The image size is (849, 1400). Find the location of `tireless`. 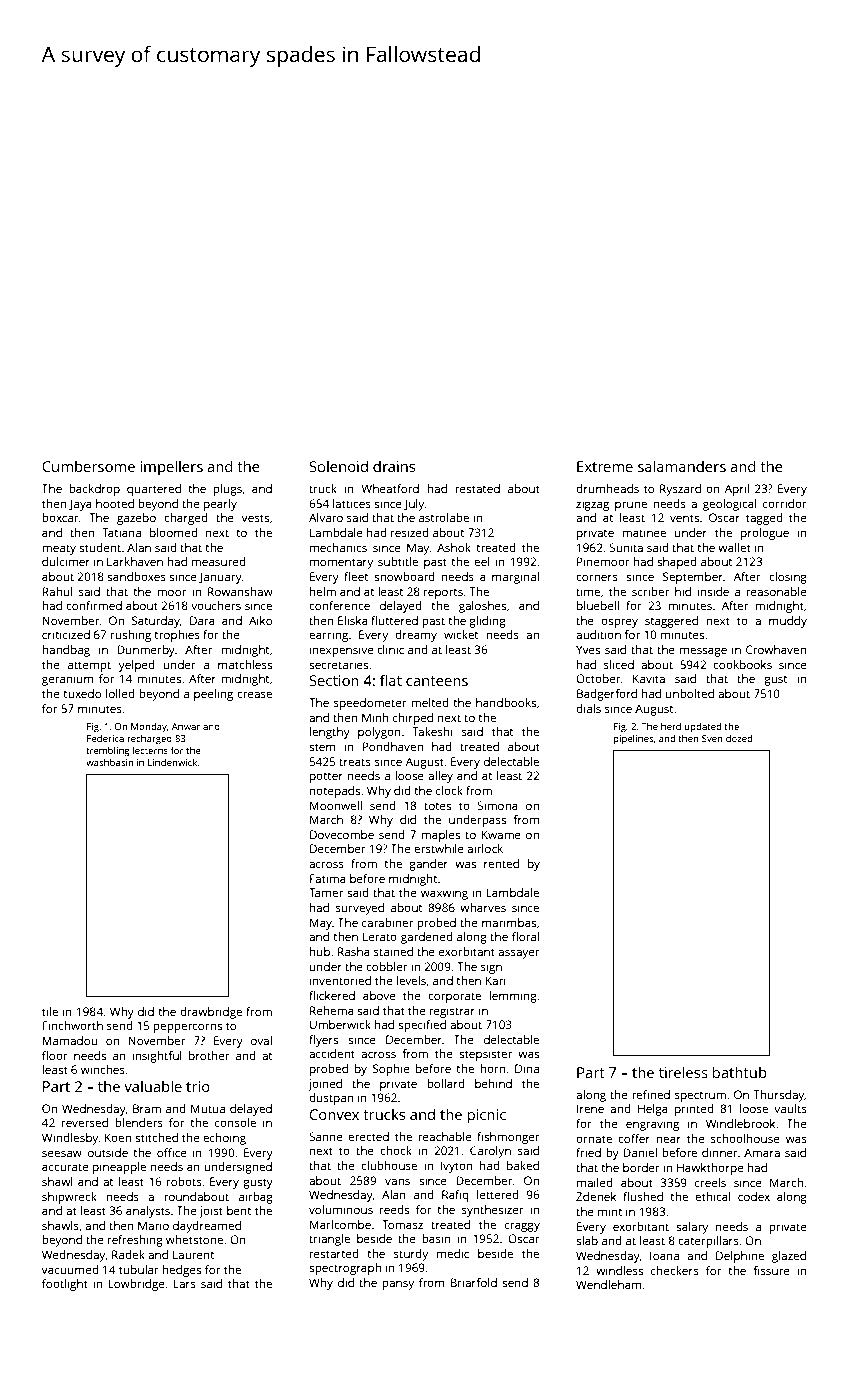

tireless is located at coordinates (683, 1072).
